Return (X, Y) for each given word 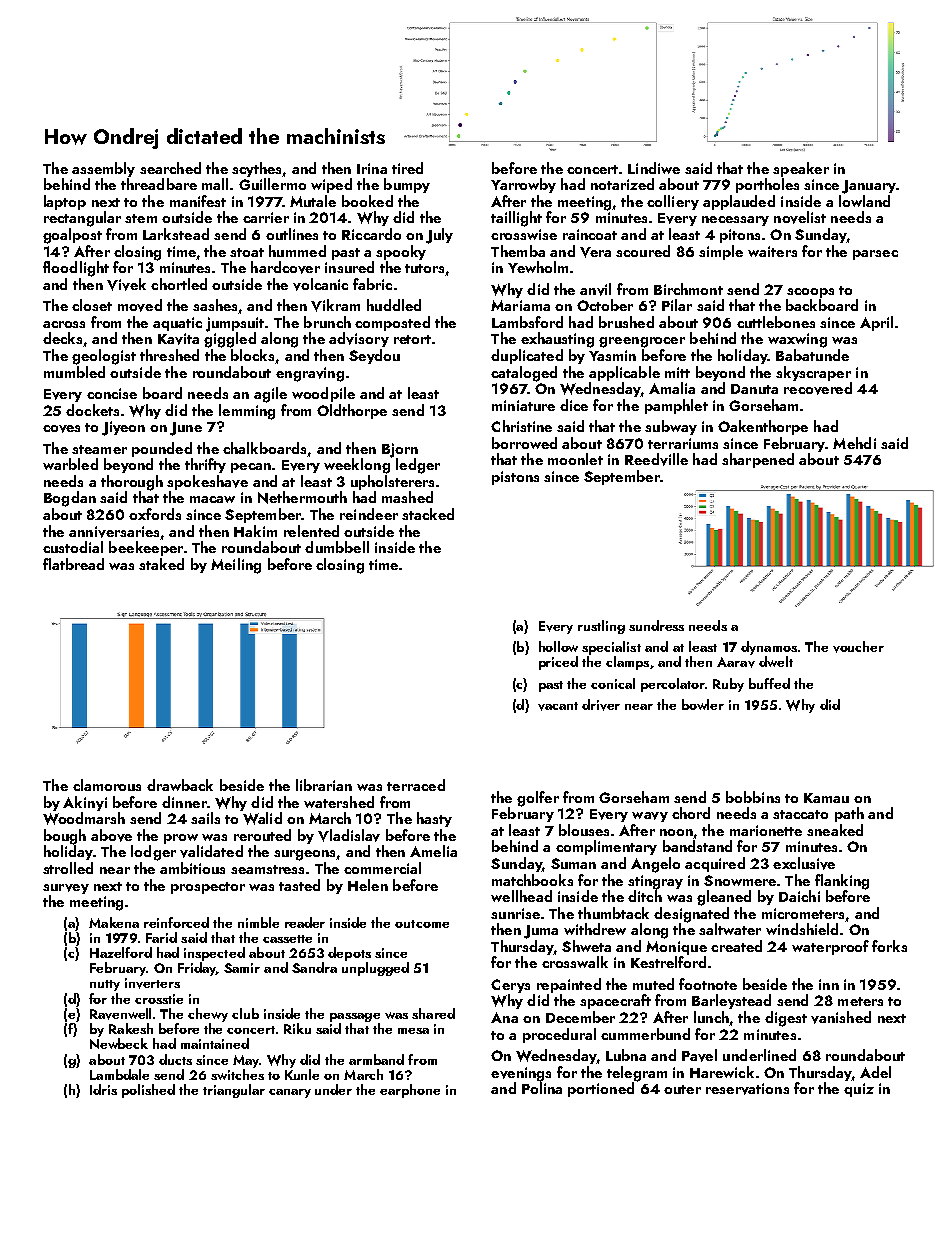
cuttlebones (776, 322)
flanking (842, 882)
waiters (772, 251)
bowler (703, 704)
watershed (339, 802)
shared (433, 1013)
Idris (103, 1089)
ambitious (192, 868)
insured (349, 267)
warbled (70, 464)
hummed (297, 251)
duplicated (527, 356)
